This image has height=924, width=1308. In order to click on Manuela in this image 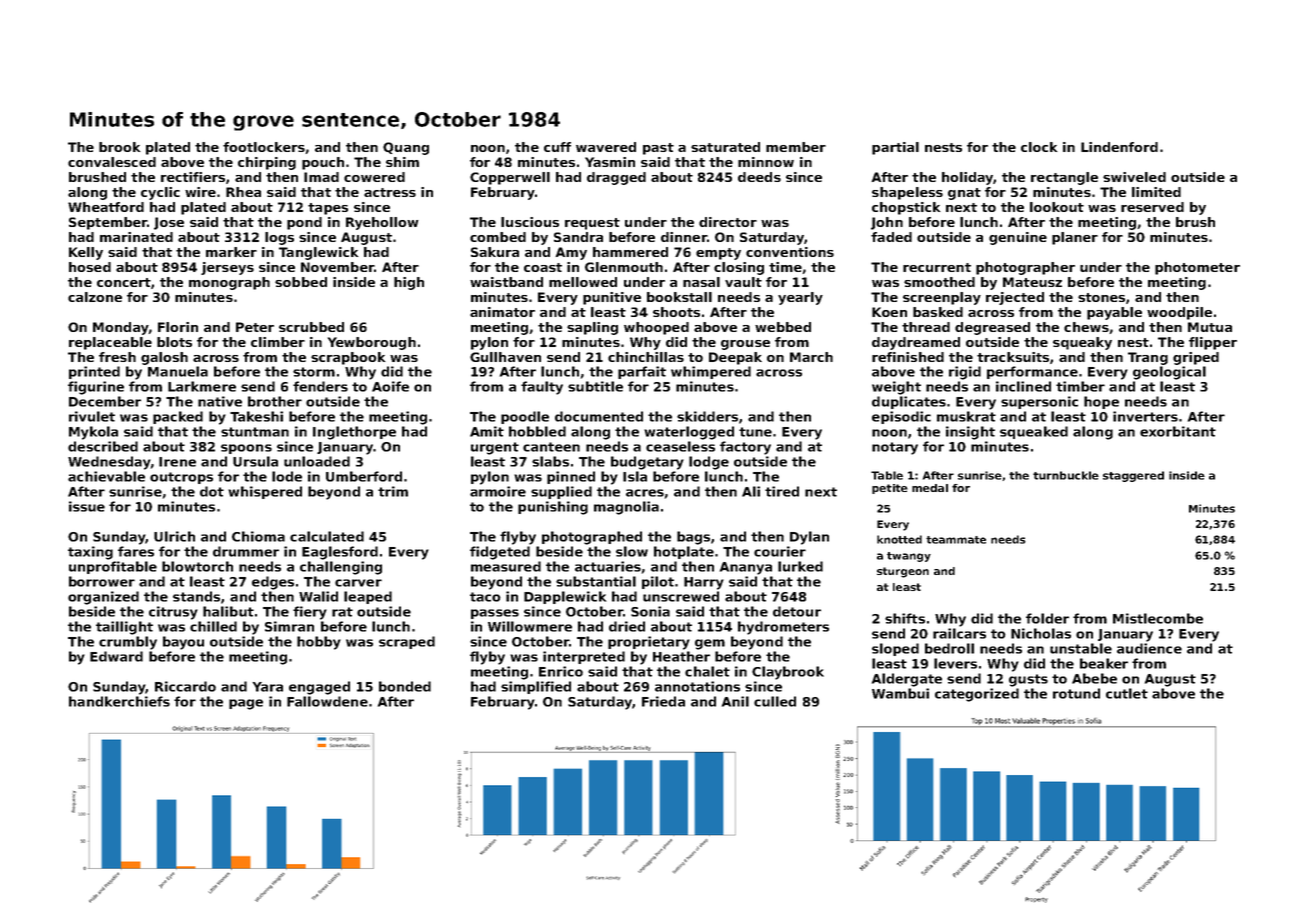, I will do `click(178, 371)`.
